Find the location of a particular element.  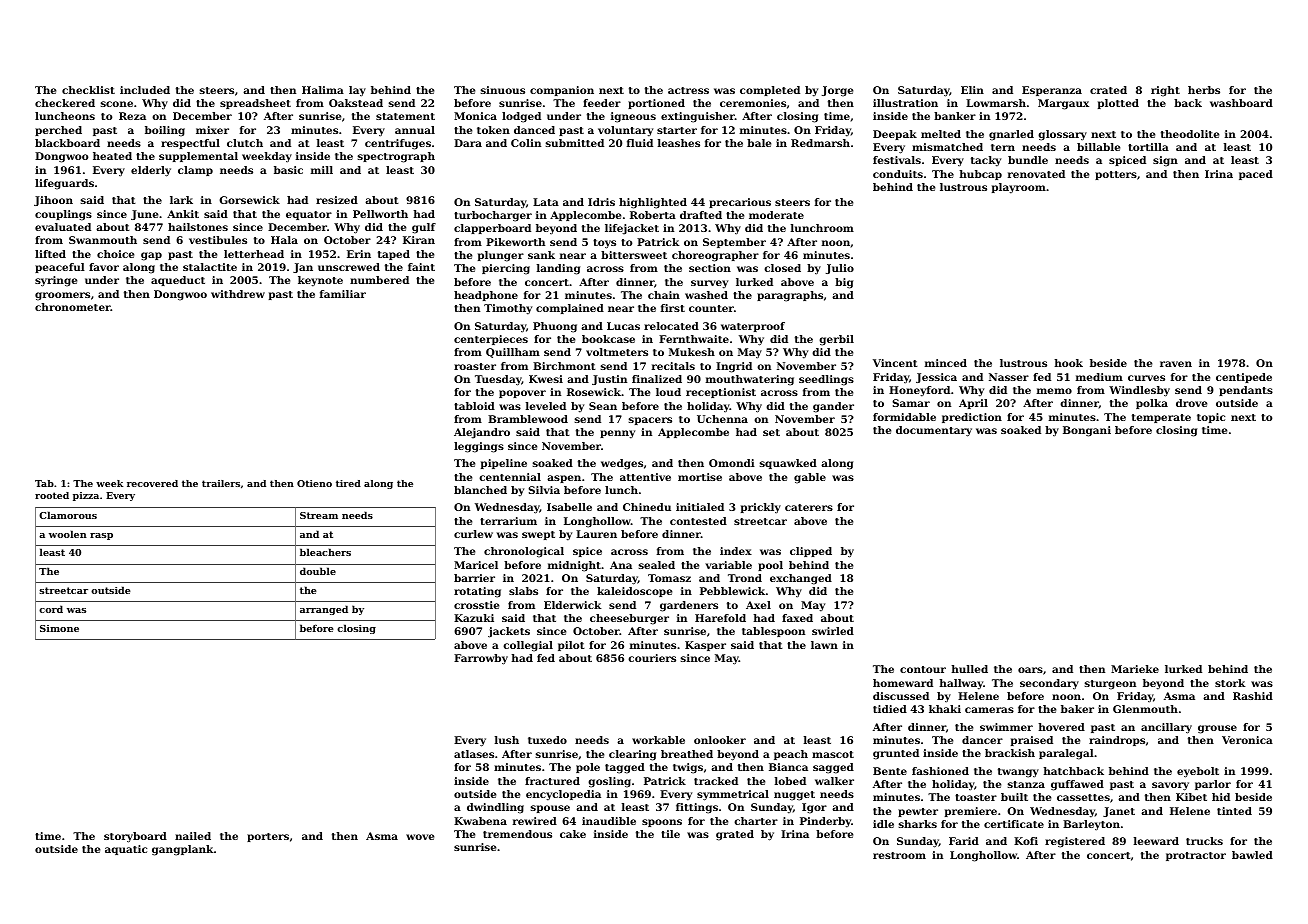

playroom is located at coordinates (1019, 188).
